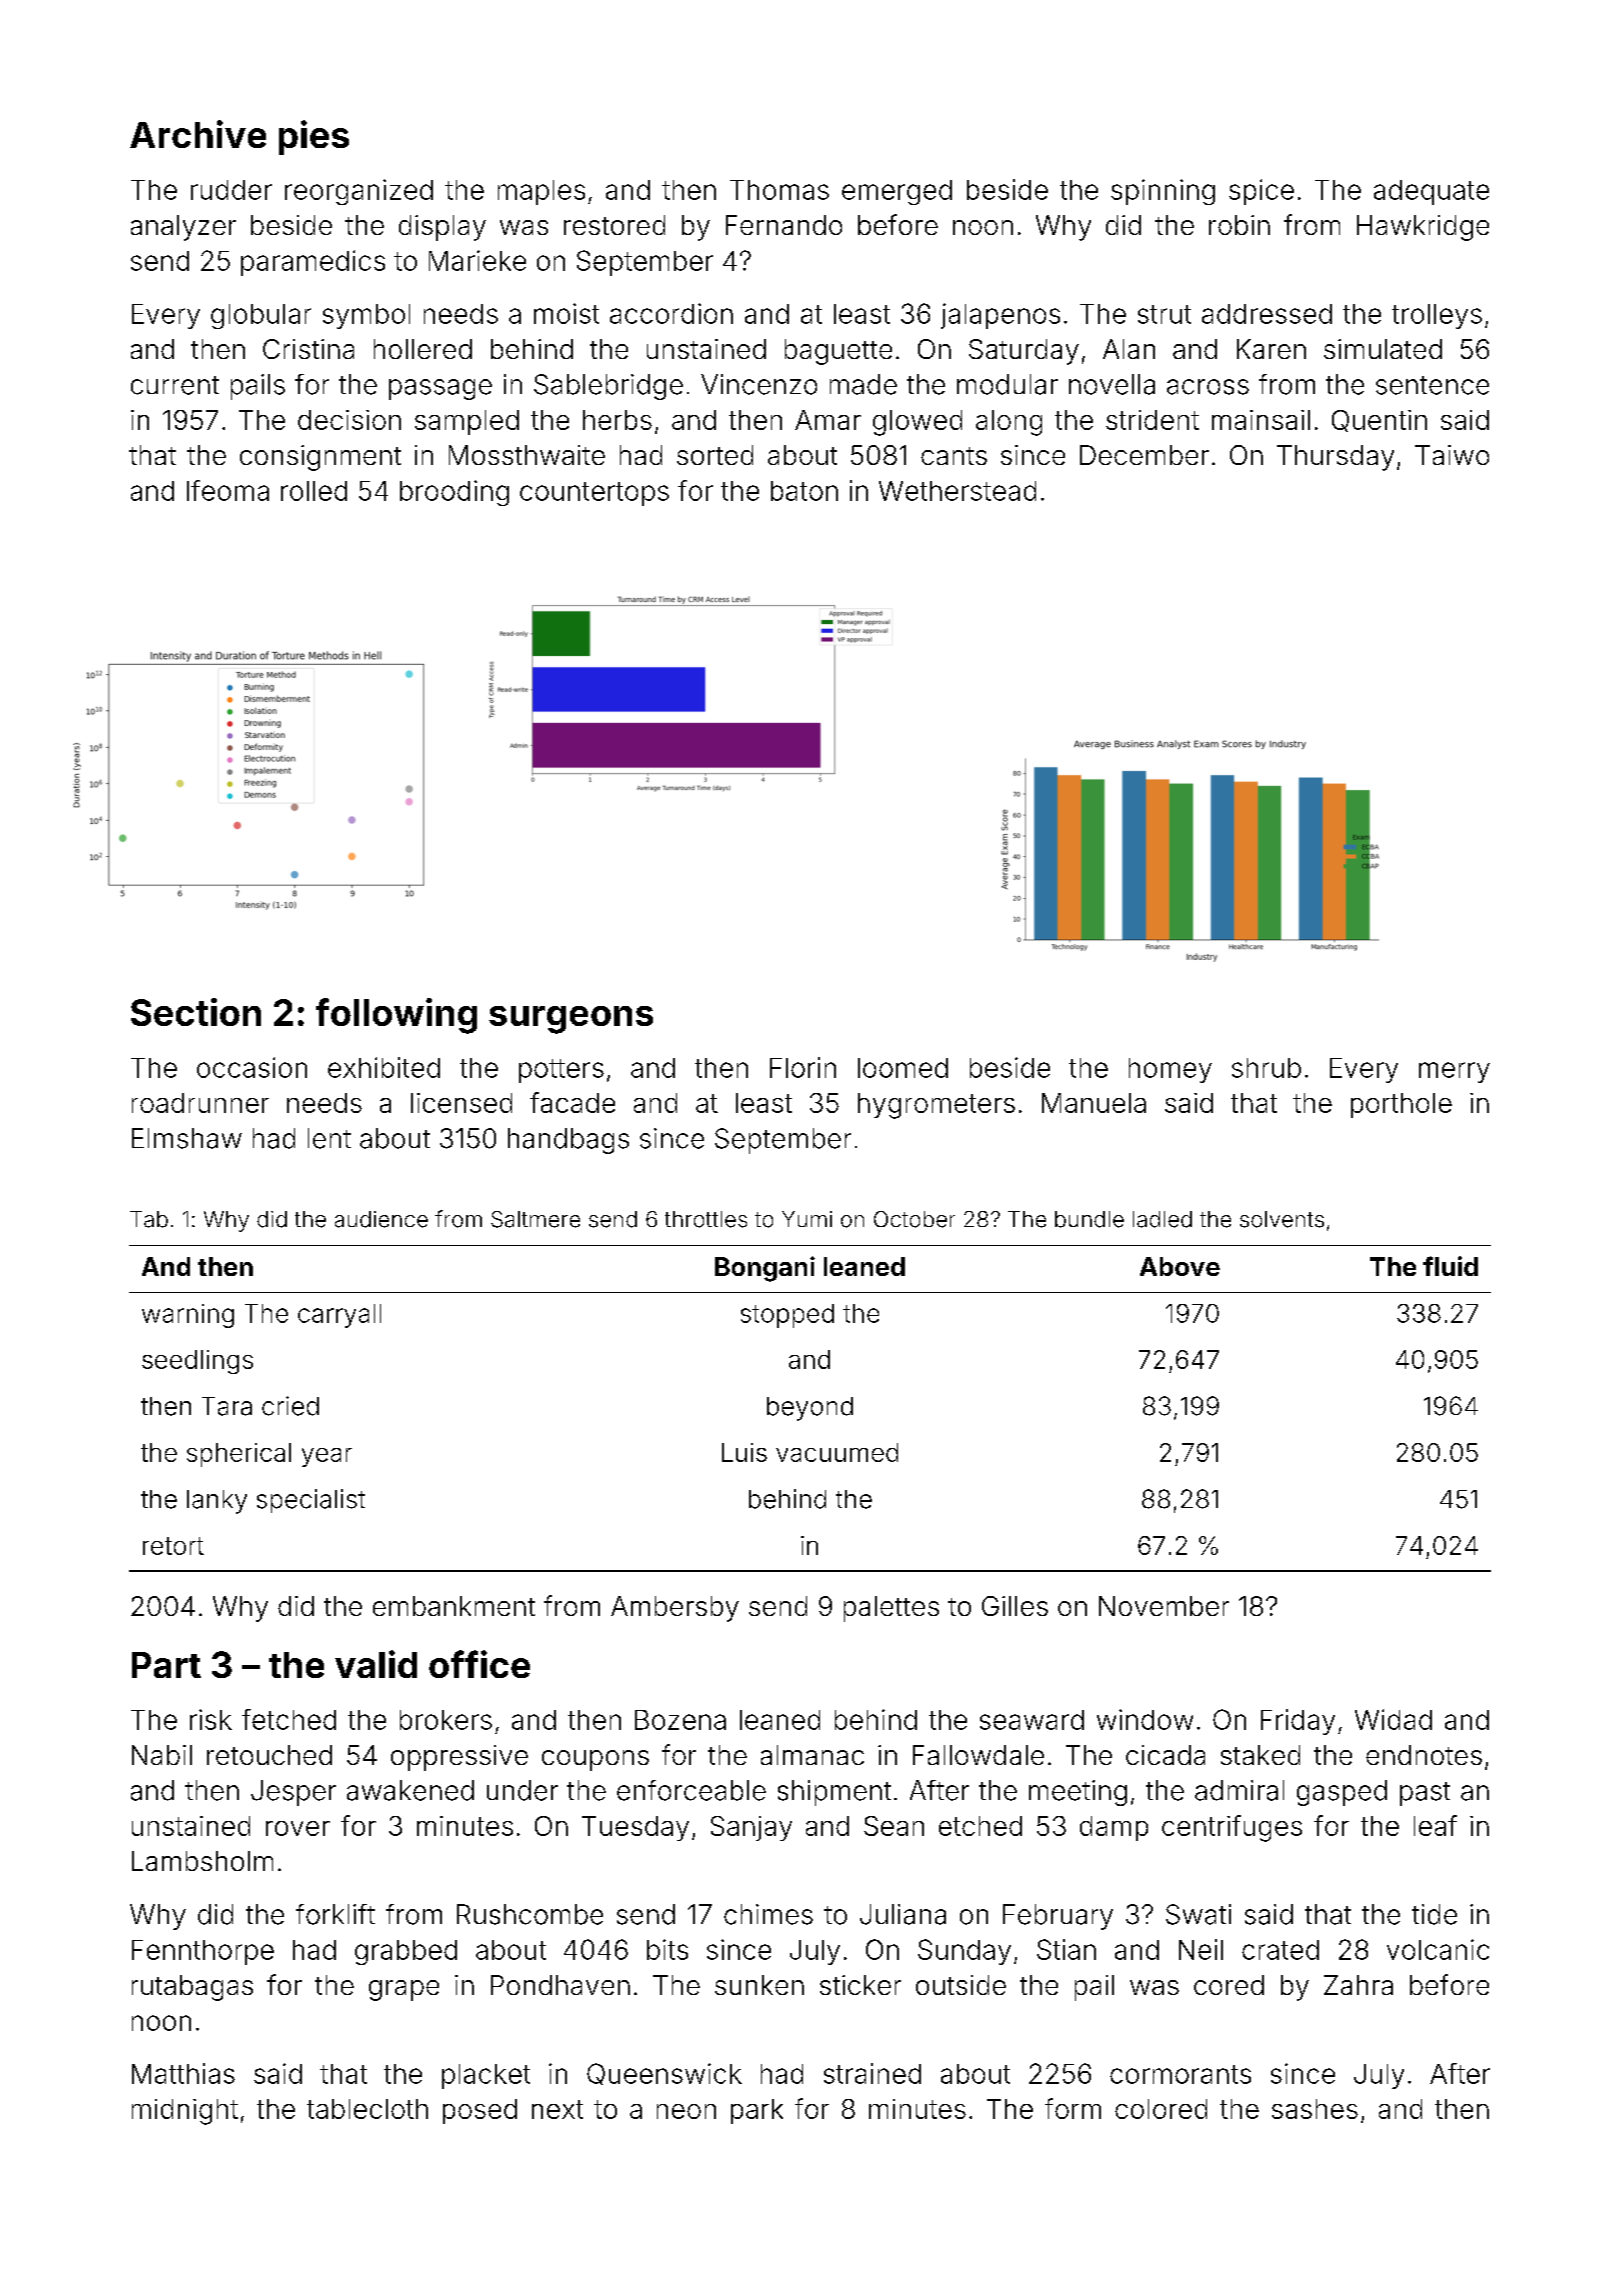 This screenshot has height=2292, width=1620. I want to click on Florin, so click(803, 1067).
